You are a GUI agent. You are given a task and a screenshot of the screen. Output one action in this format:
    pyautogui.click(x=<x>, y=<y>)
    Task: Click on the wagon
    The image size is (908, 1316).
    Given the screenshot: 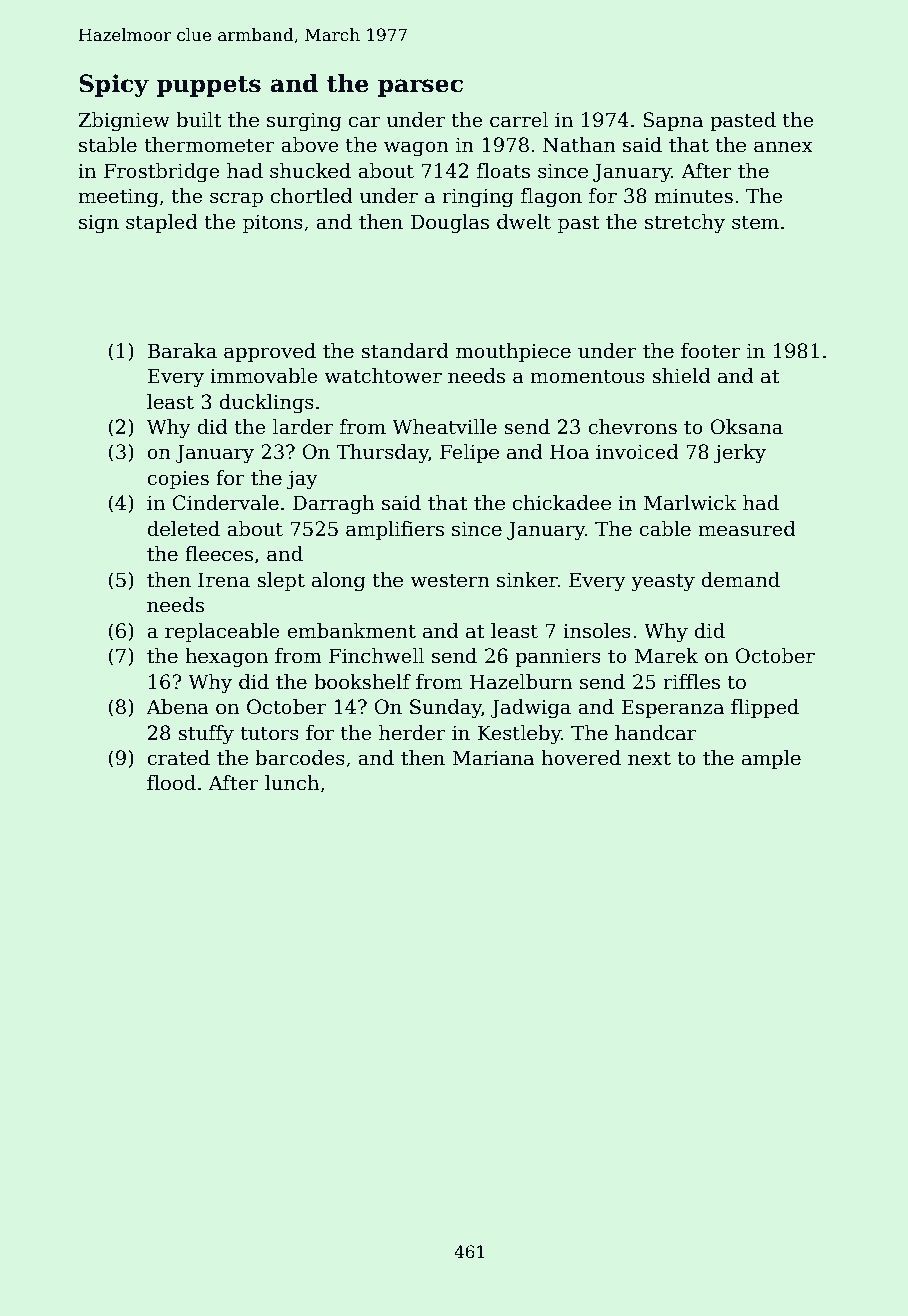 What is the action you would take?
    pyautogui.click(x=416, y=149)
